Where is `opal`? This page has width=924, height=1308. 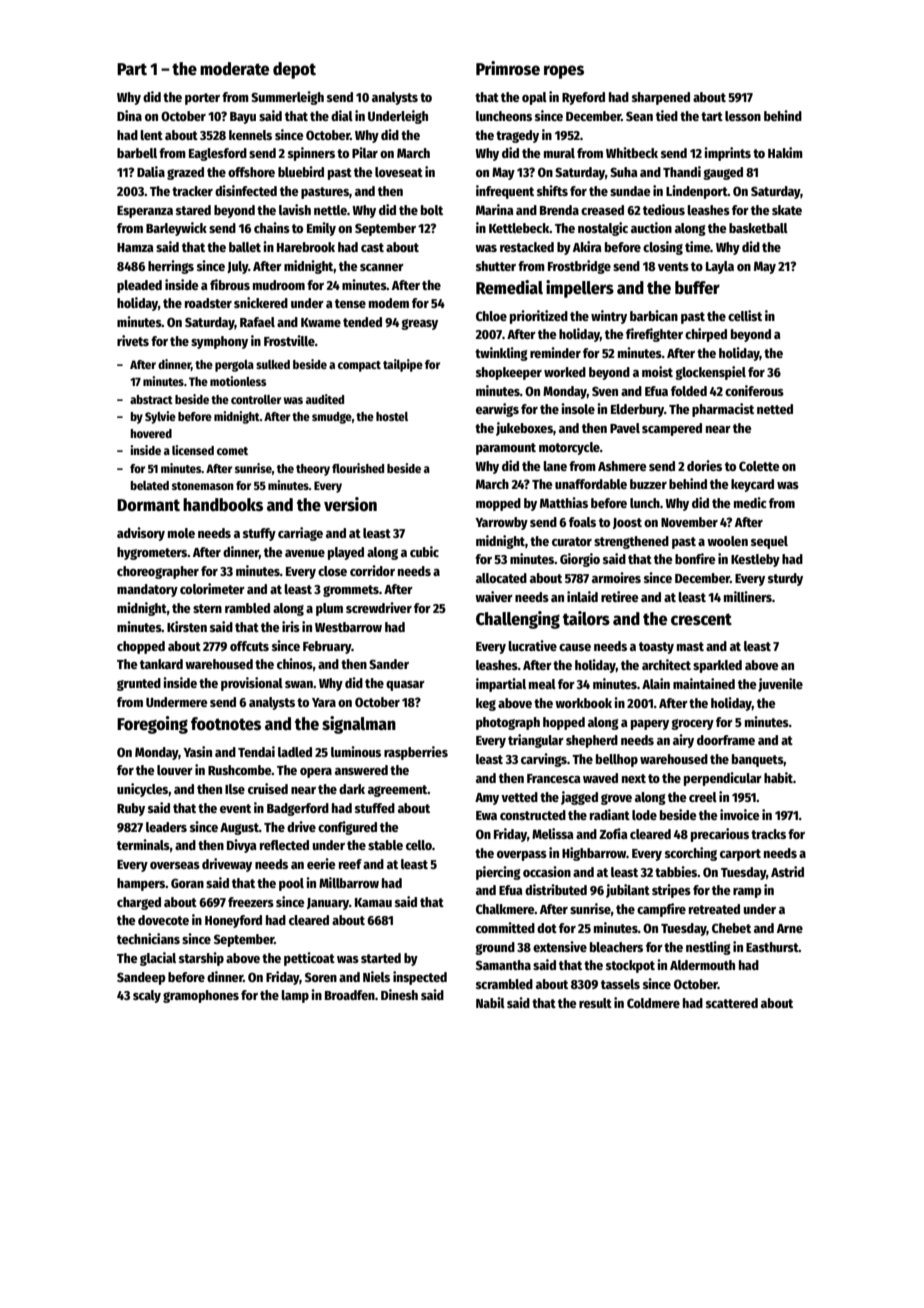 opal is located at coordinates (534, 98).
